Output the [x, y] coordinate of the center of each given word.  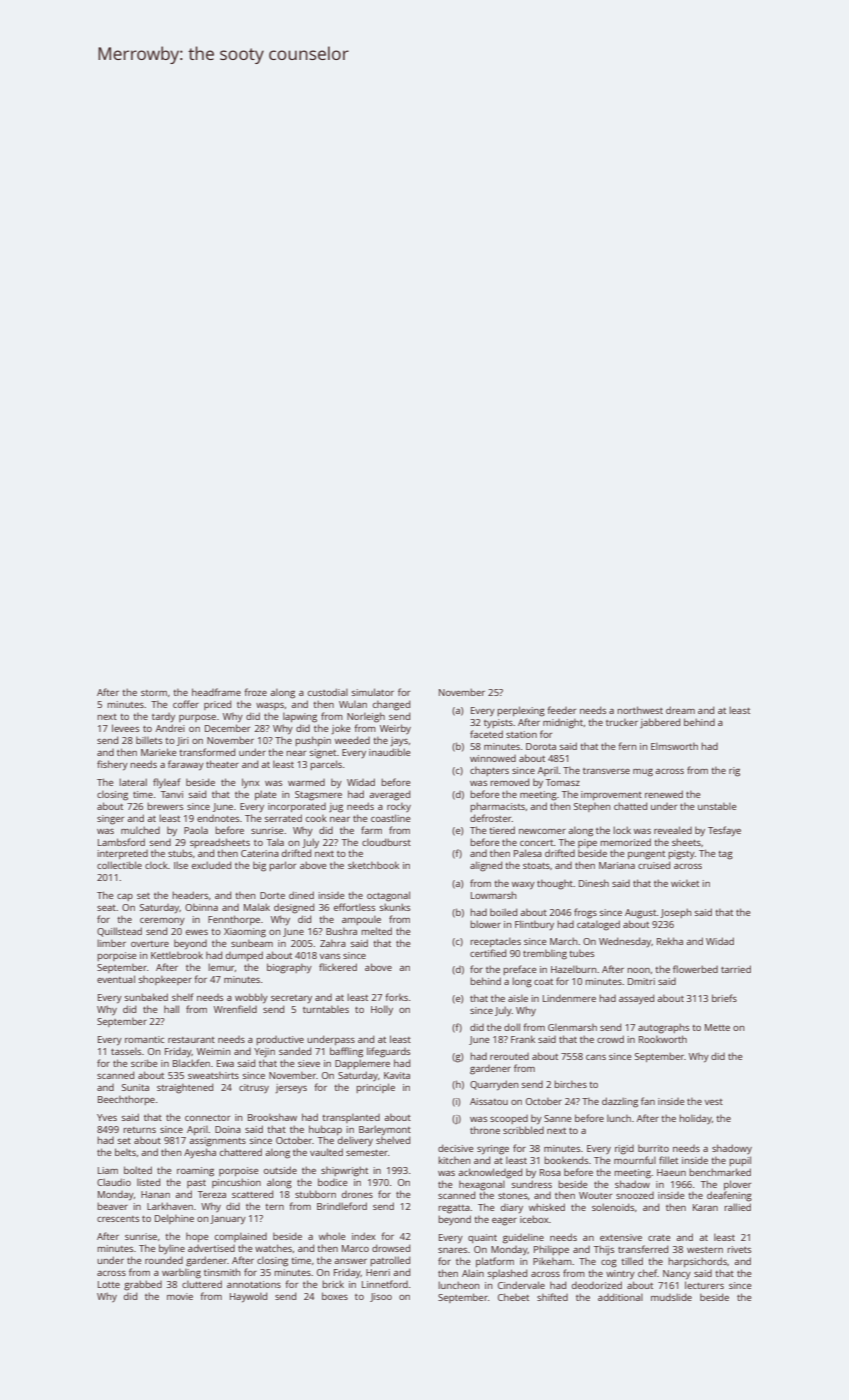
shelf [183, 997]
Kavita [397, 1075]
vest [714, 1102]
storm [154, 693]
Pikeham [552, 1261]
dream [680, 710]
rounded [164, 1260]
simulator [373, 692]
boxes [335, 1296]
